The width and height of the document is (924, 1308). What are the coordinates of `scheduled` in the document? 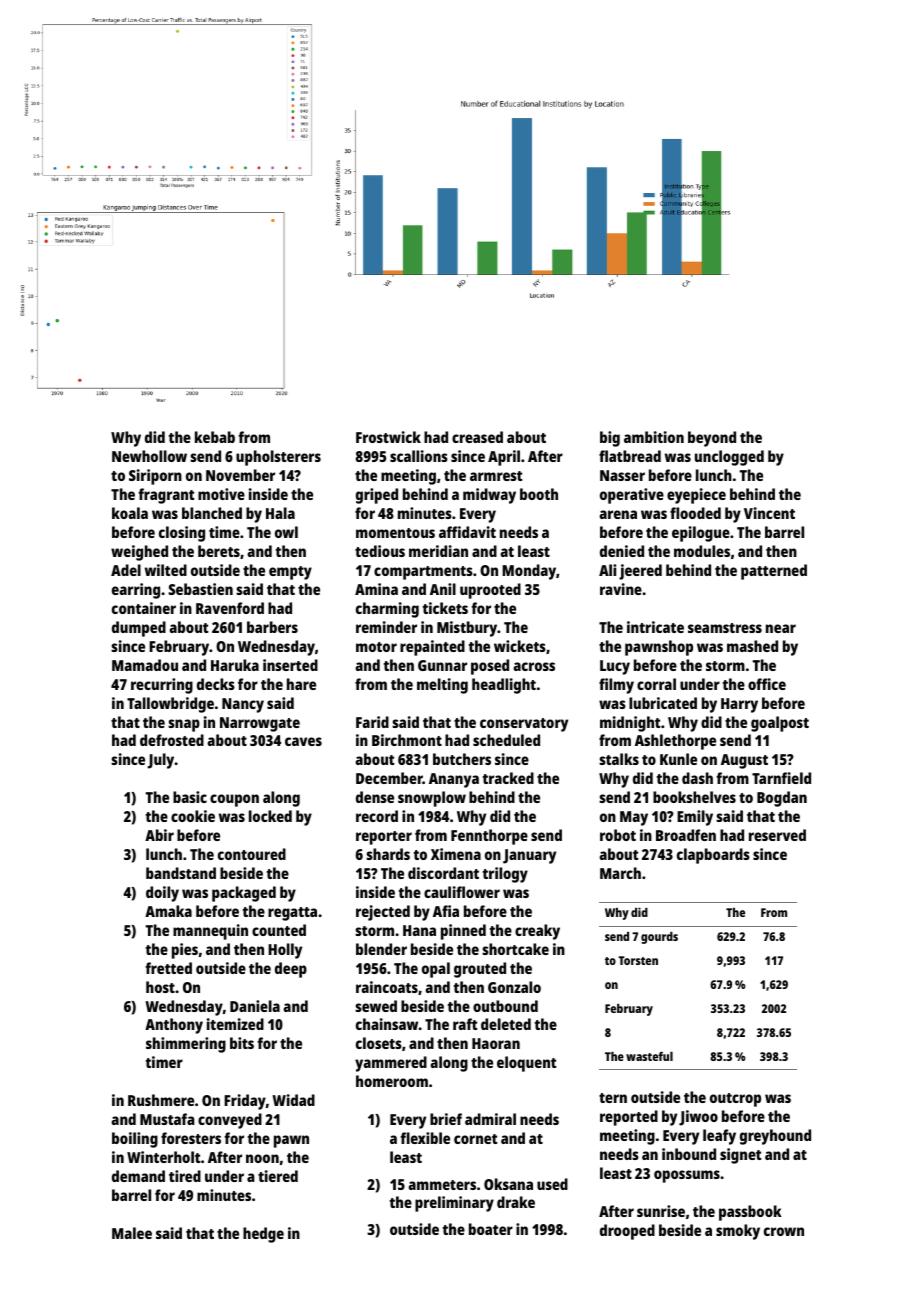 It's located at (506, 740).
